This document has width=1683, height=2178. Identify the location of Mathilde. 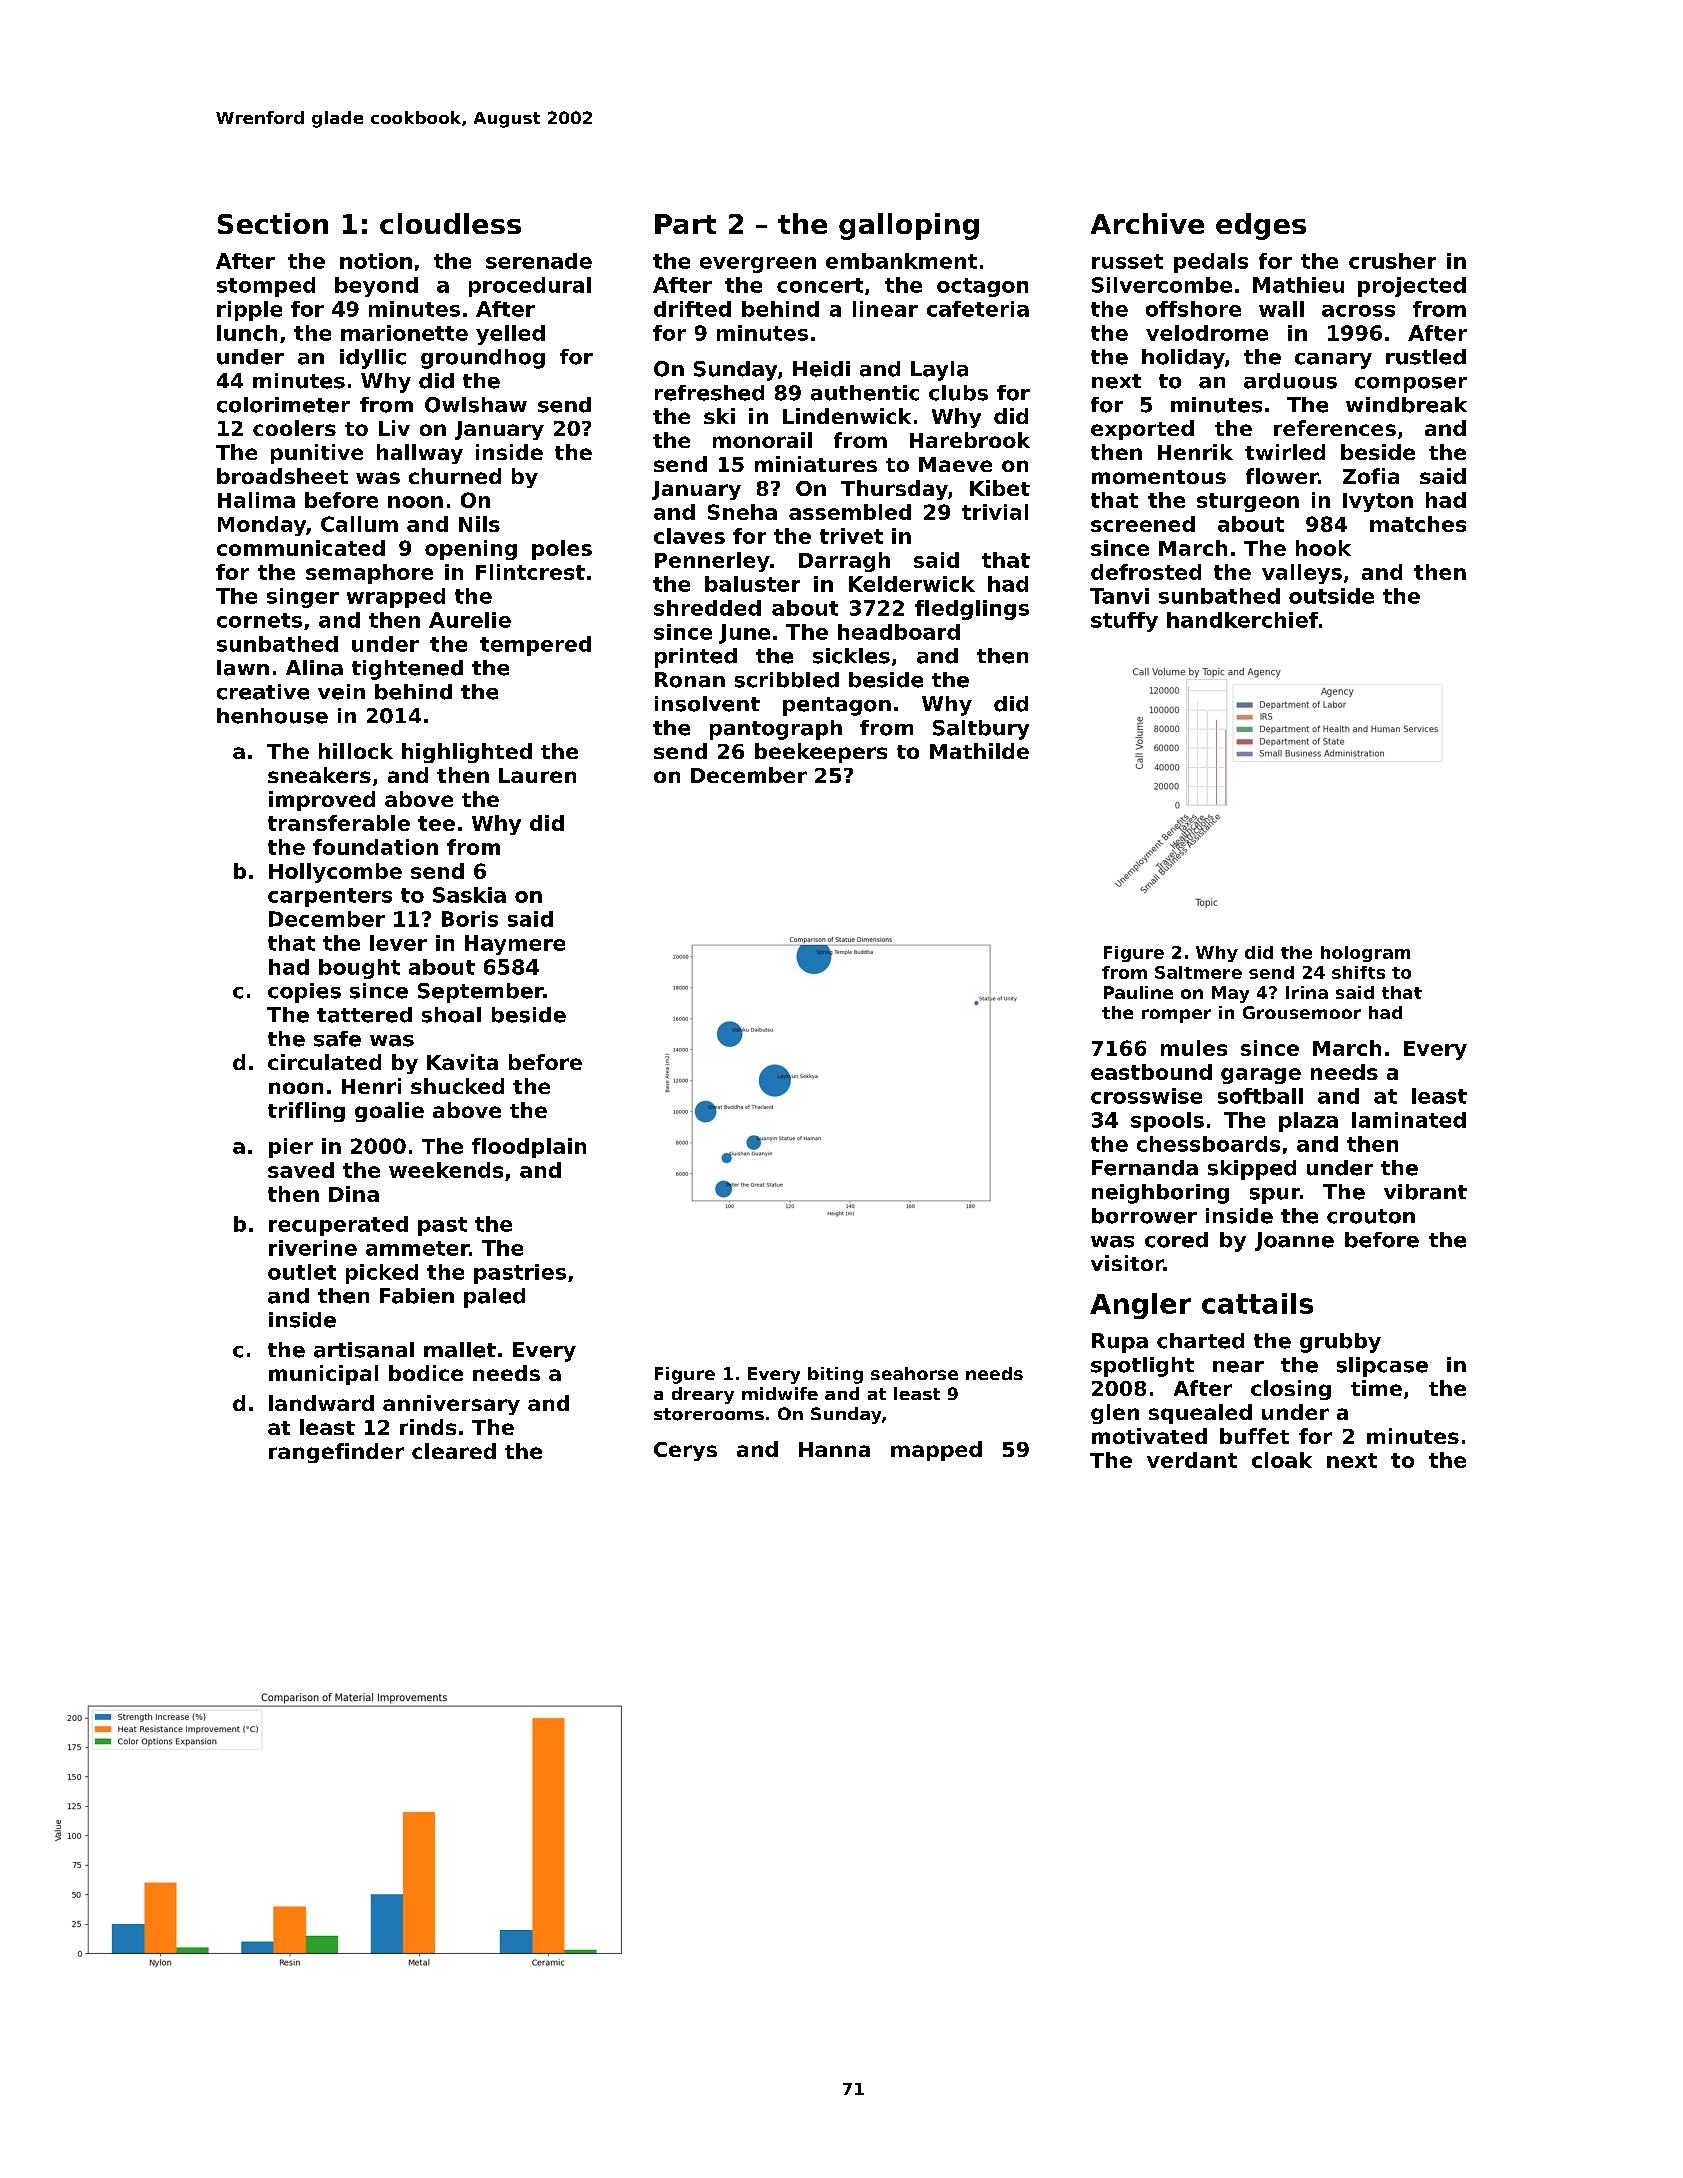
(979, 751).
